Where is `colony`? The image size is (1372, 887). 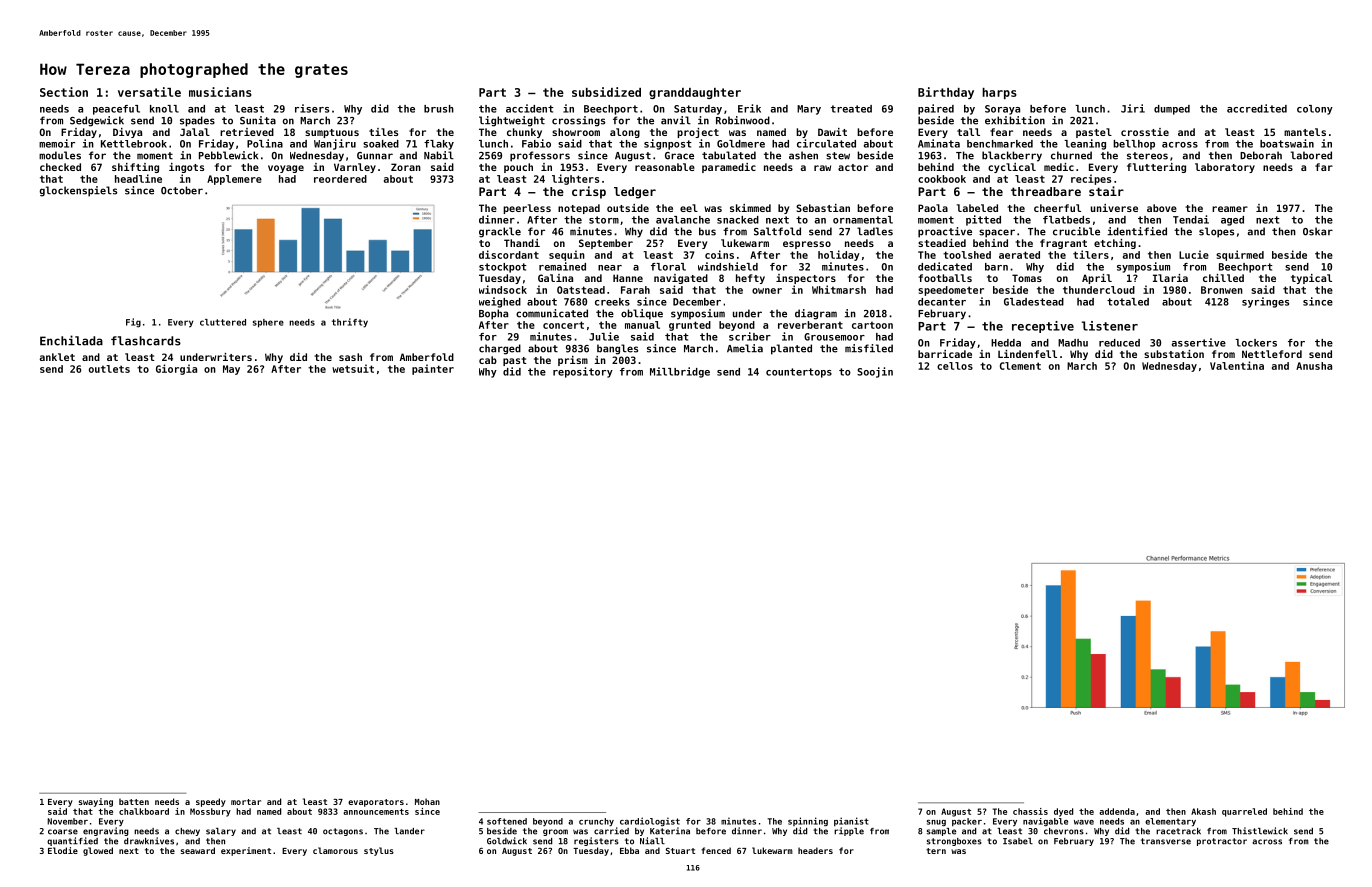 colony is located at coordinates (1315, 110).
